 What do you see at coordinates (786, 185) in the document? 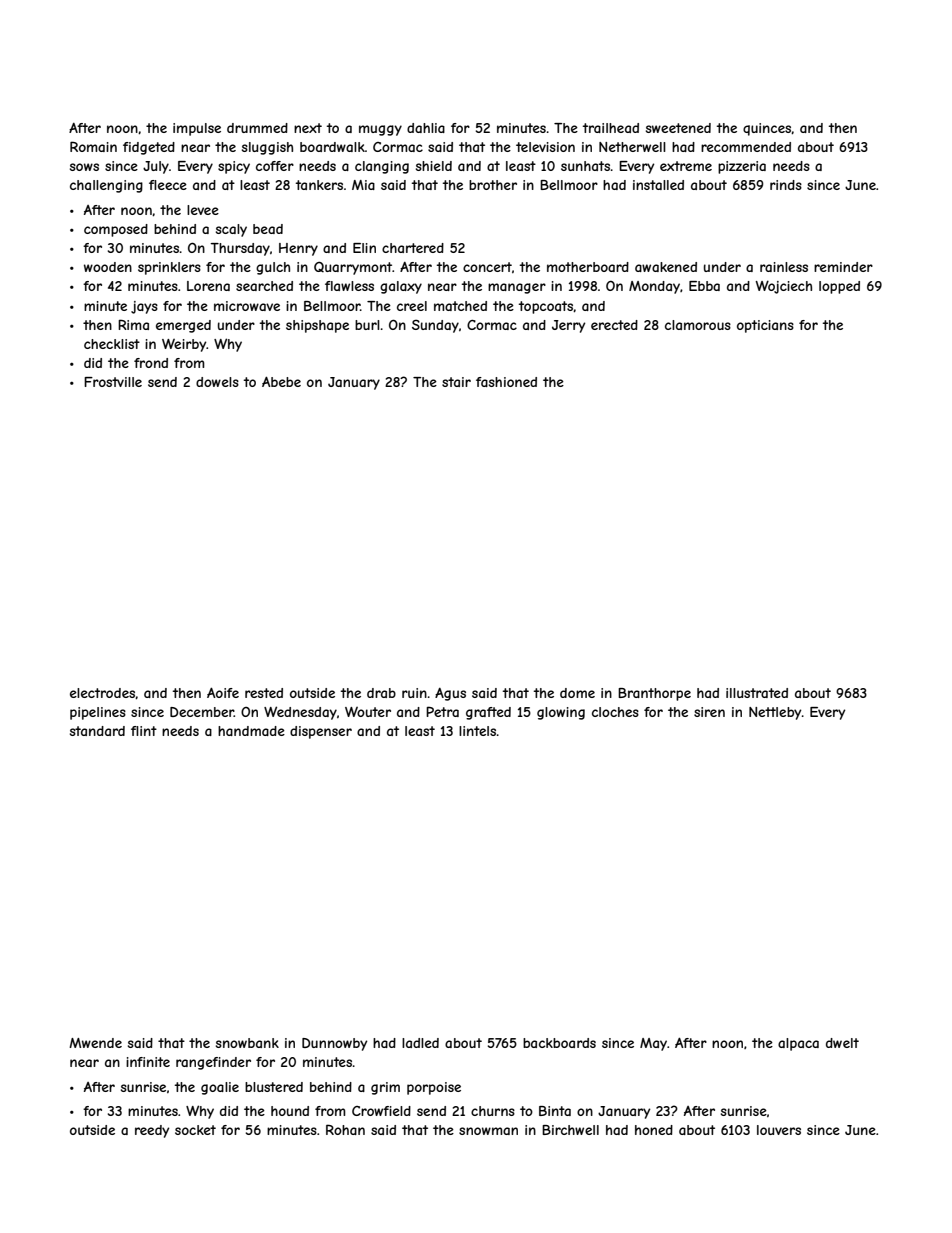
I see `rinds` at bounding box center [786, 185].
